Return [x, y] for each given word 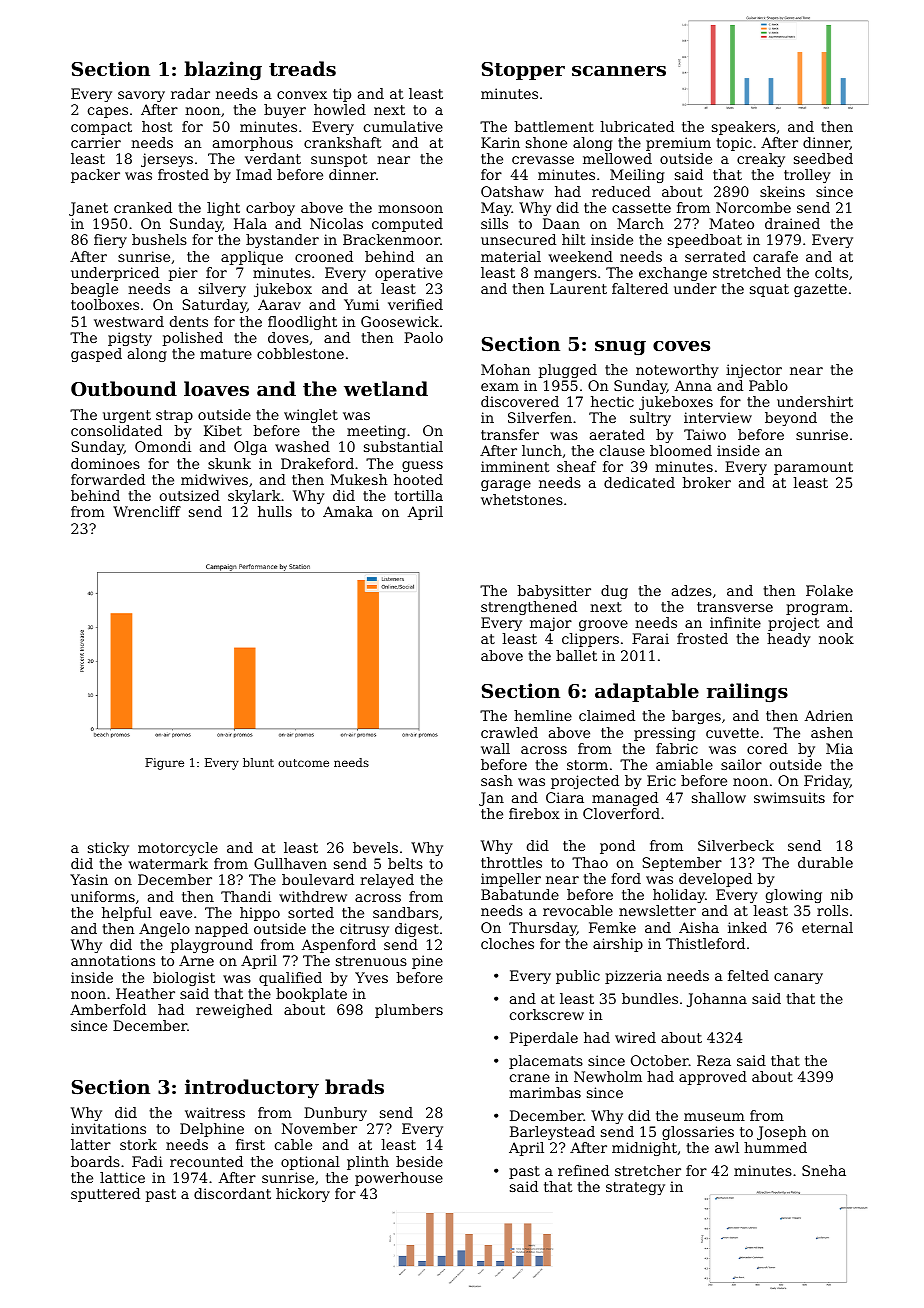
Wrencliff [147, 511]
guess [422, 466]
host [157, 126]
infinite [735, 622]
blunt [258, 762]
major [551, 624]
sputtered [105, 1195]
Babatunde [520, 894]
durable [825, 862]
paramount [813, 468]
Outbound [124, 389]
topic [734, 144]
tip [342, 95]
